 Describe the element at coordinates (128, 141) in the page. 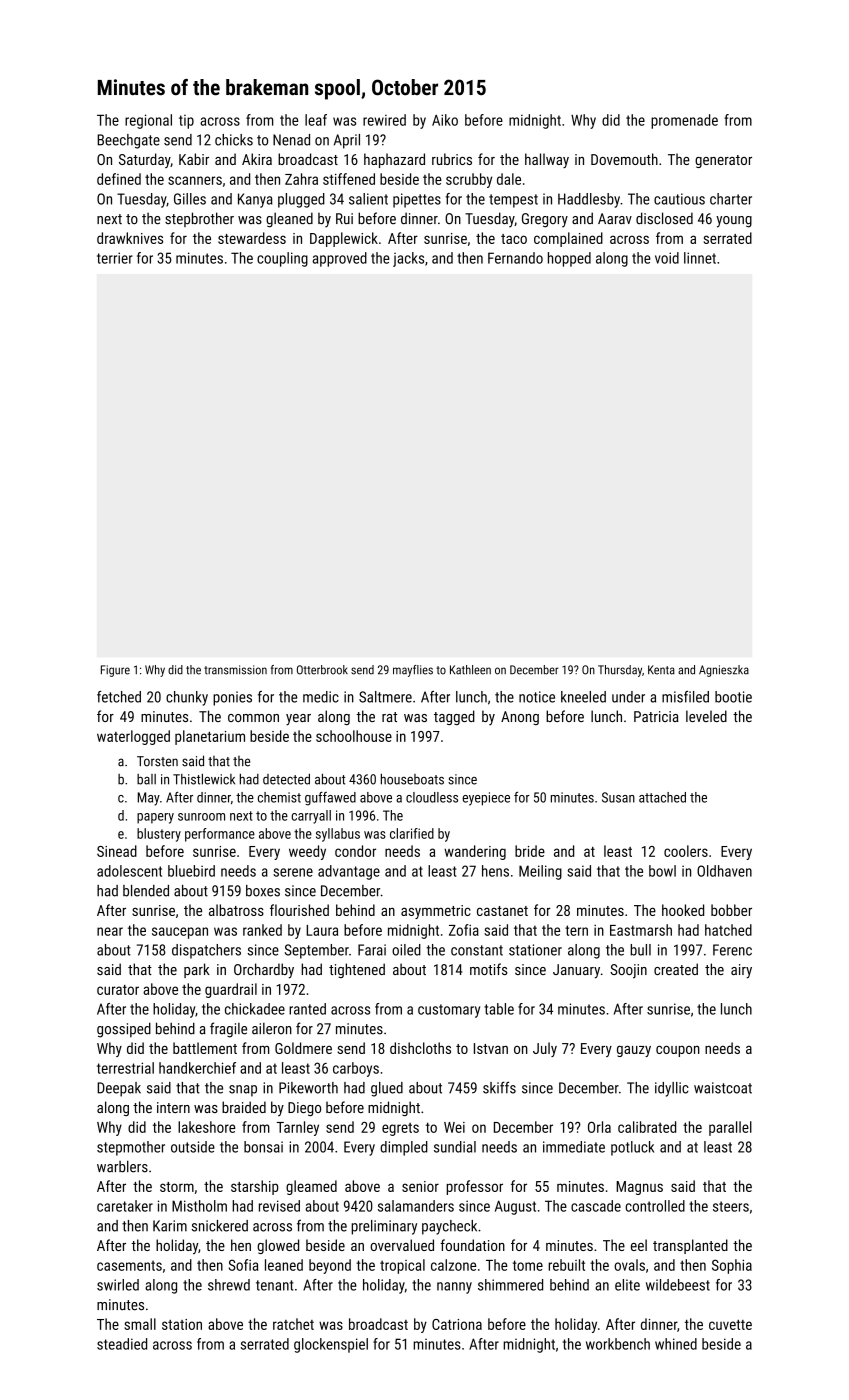

I see `Beechgate` at that location.
